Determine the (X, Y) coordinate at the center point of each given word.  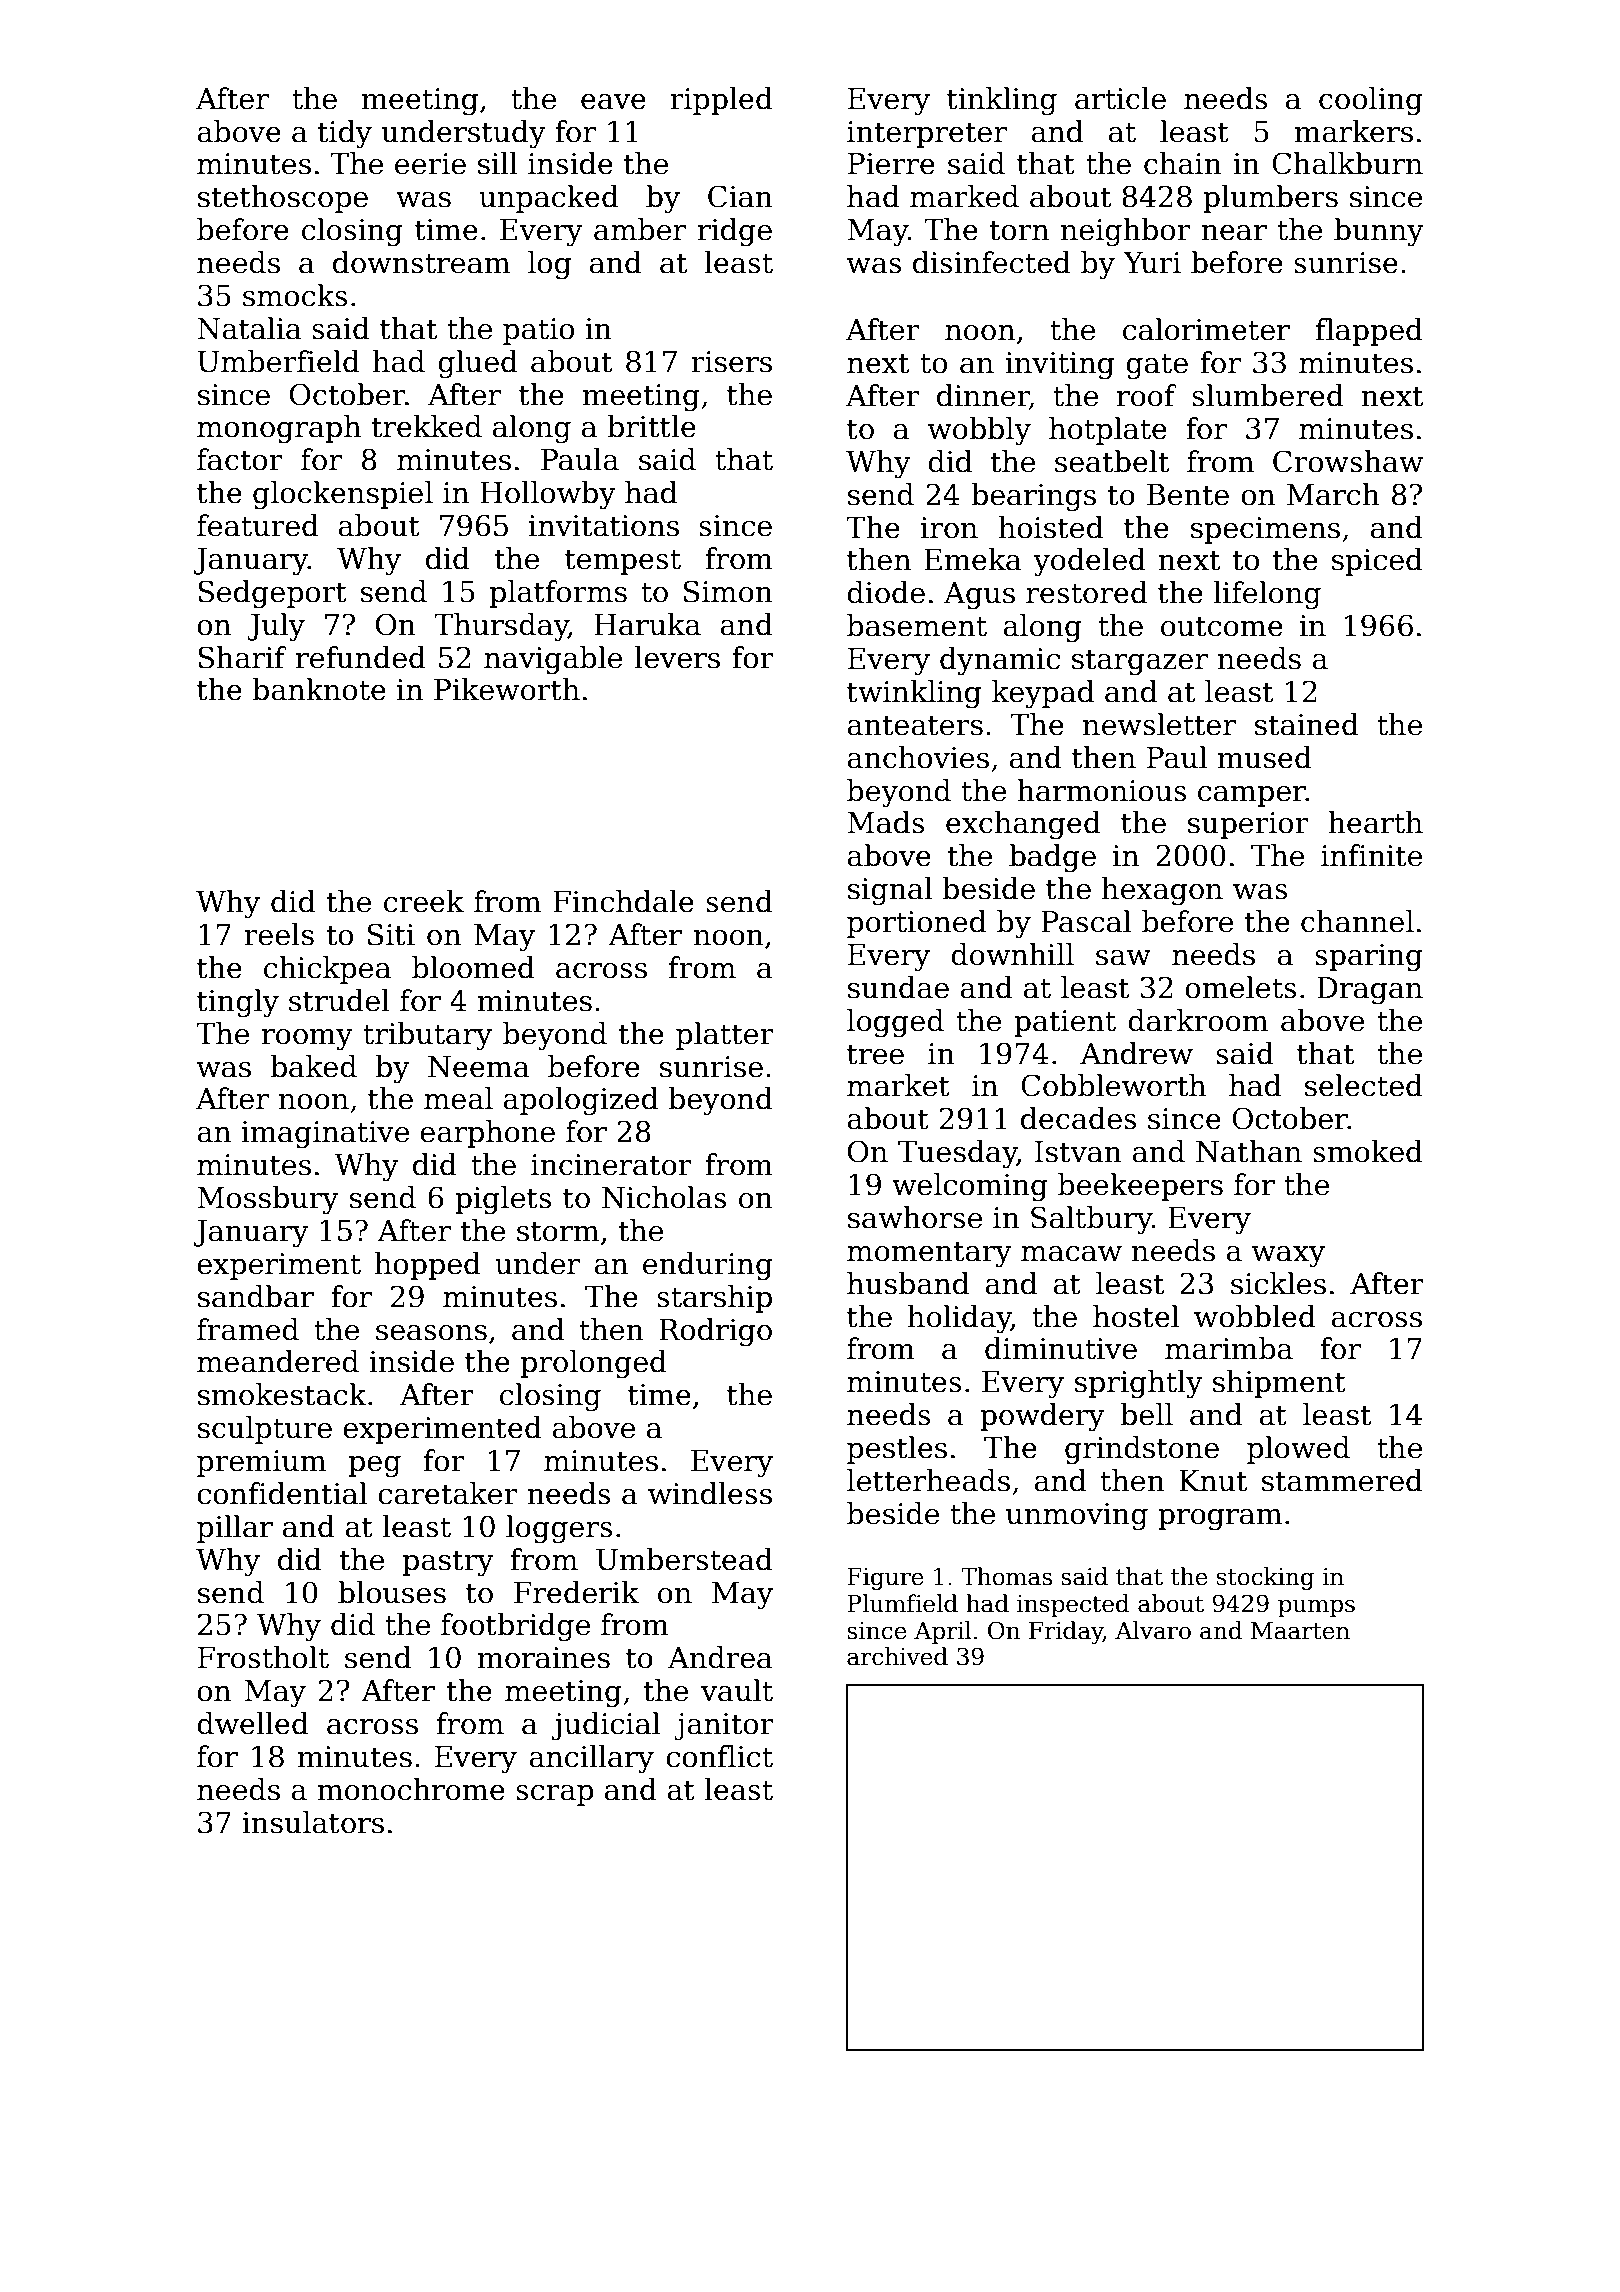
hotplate (1108, 431)
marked (964, 196)
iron (949, 528)
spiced (1377, 562)
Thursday (501, 627)
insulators (313, 1822)
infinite (1371, 855)
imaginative (325, 1135)
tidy (345, 134)
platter (725, 1036)
